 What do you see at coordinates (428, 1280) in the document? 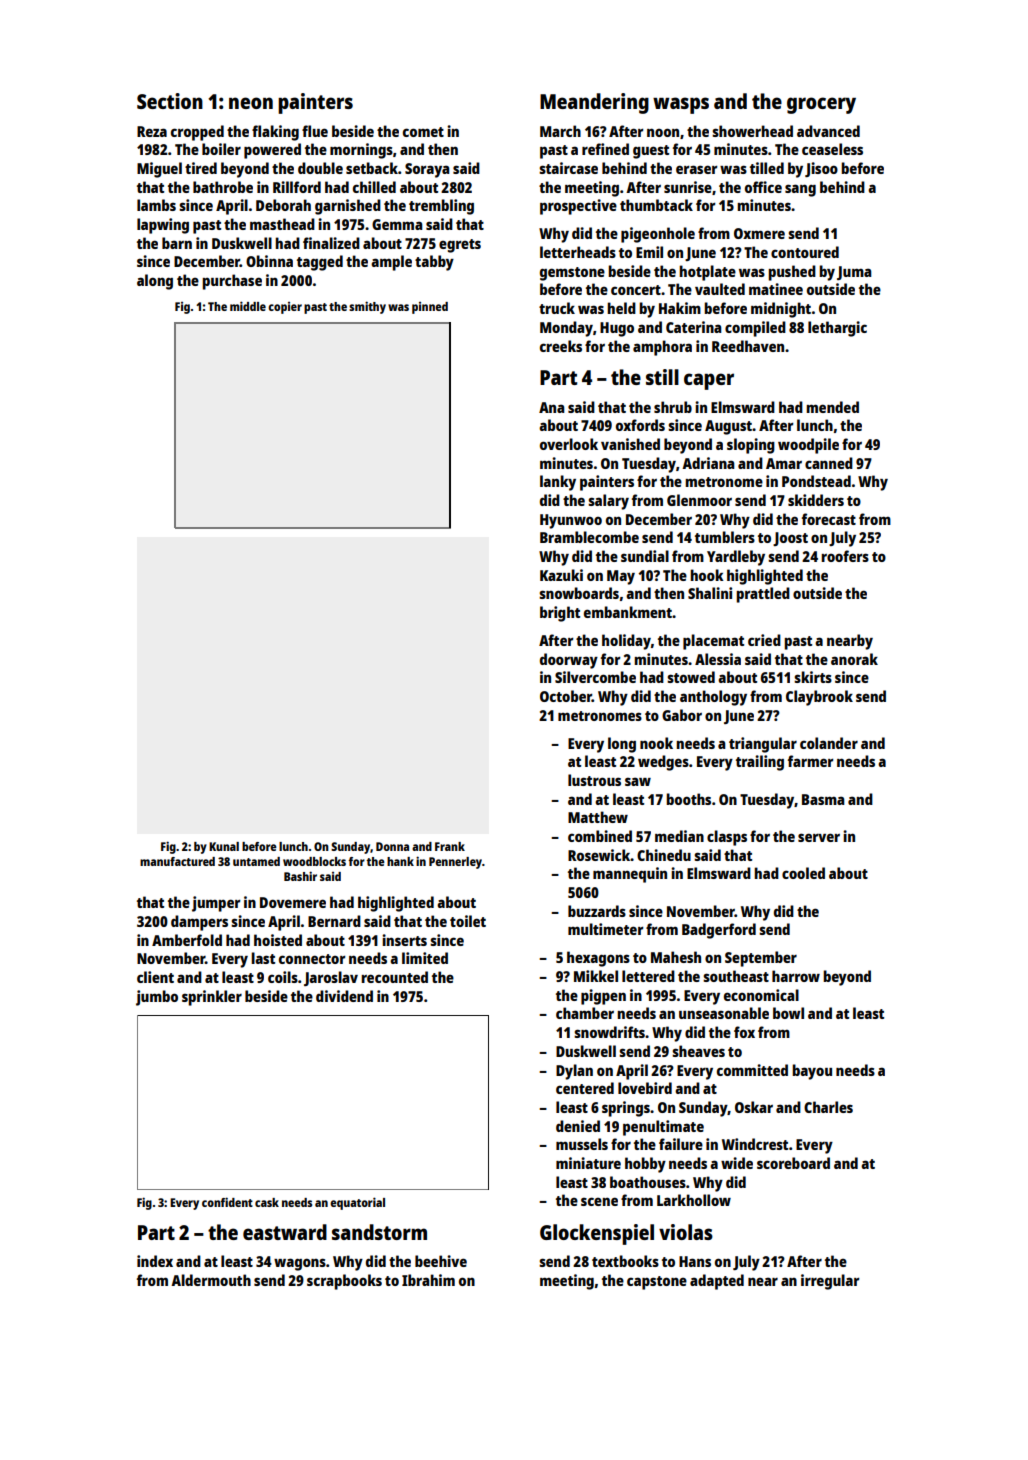
I see `Ibrahim` at bounding box center [428, 1280].
